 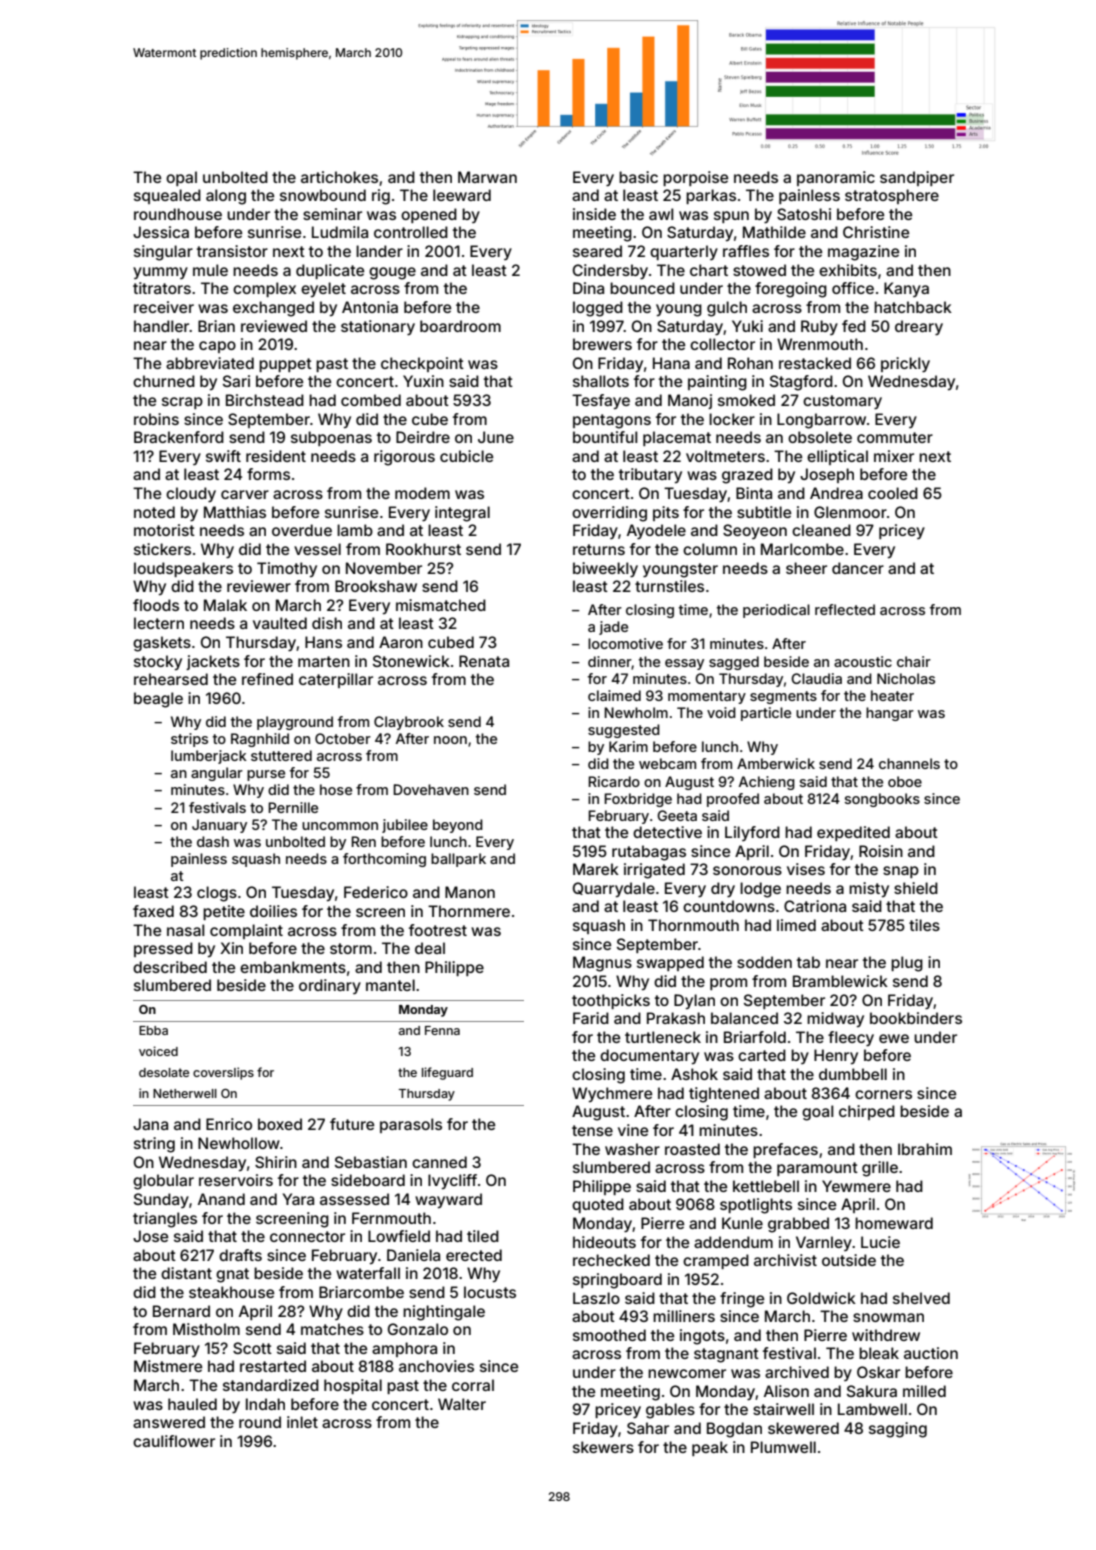 I want to click on sandpiper, so click(x=917, y=178).
